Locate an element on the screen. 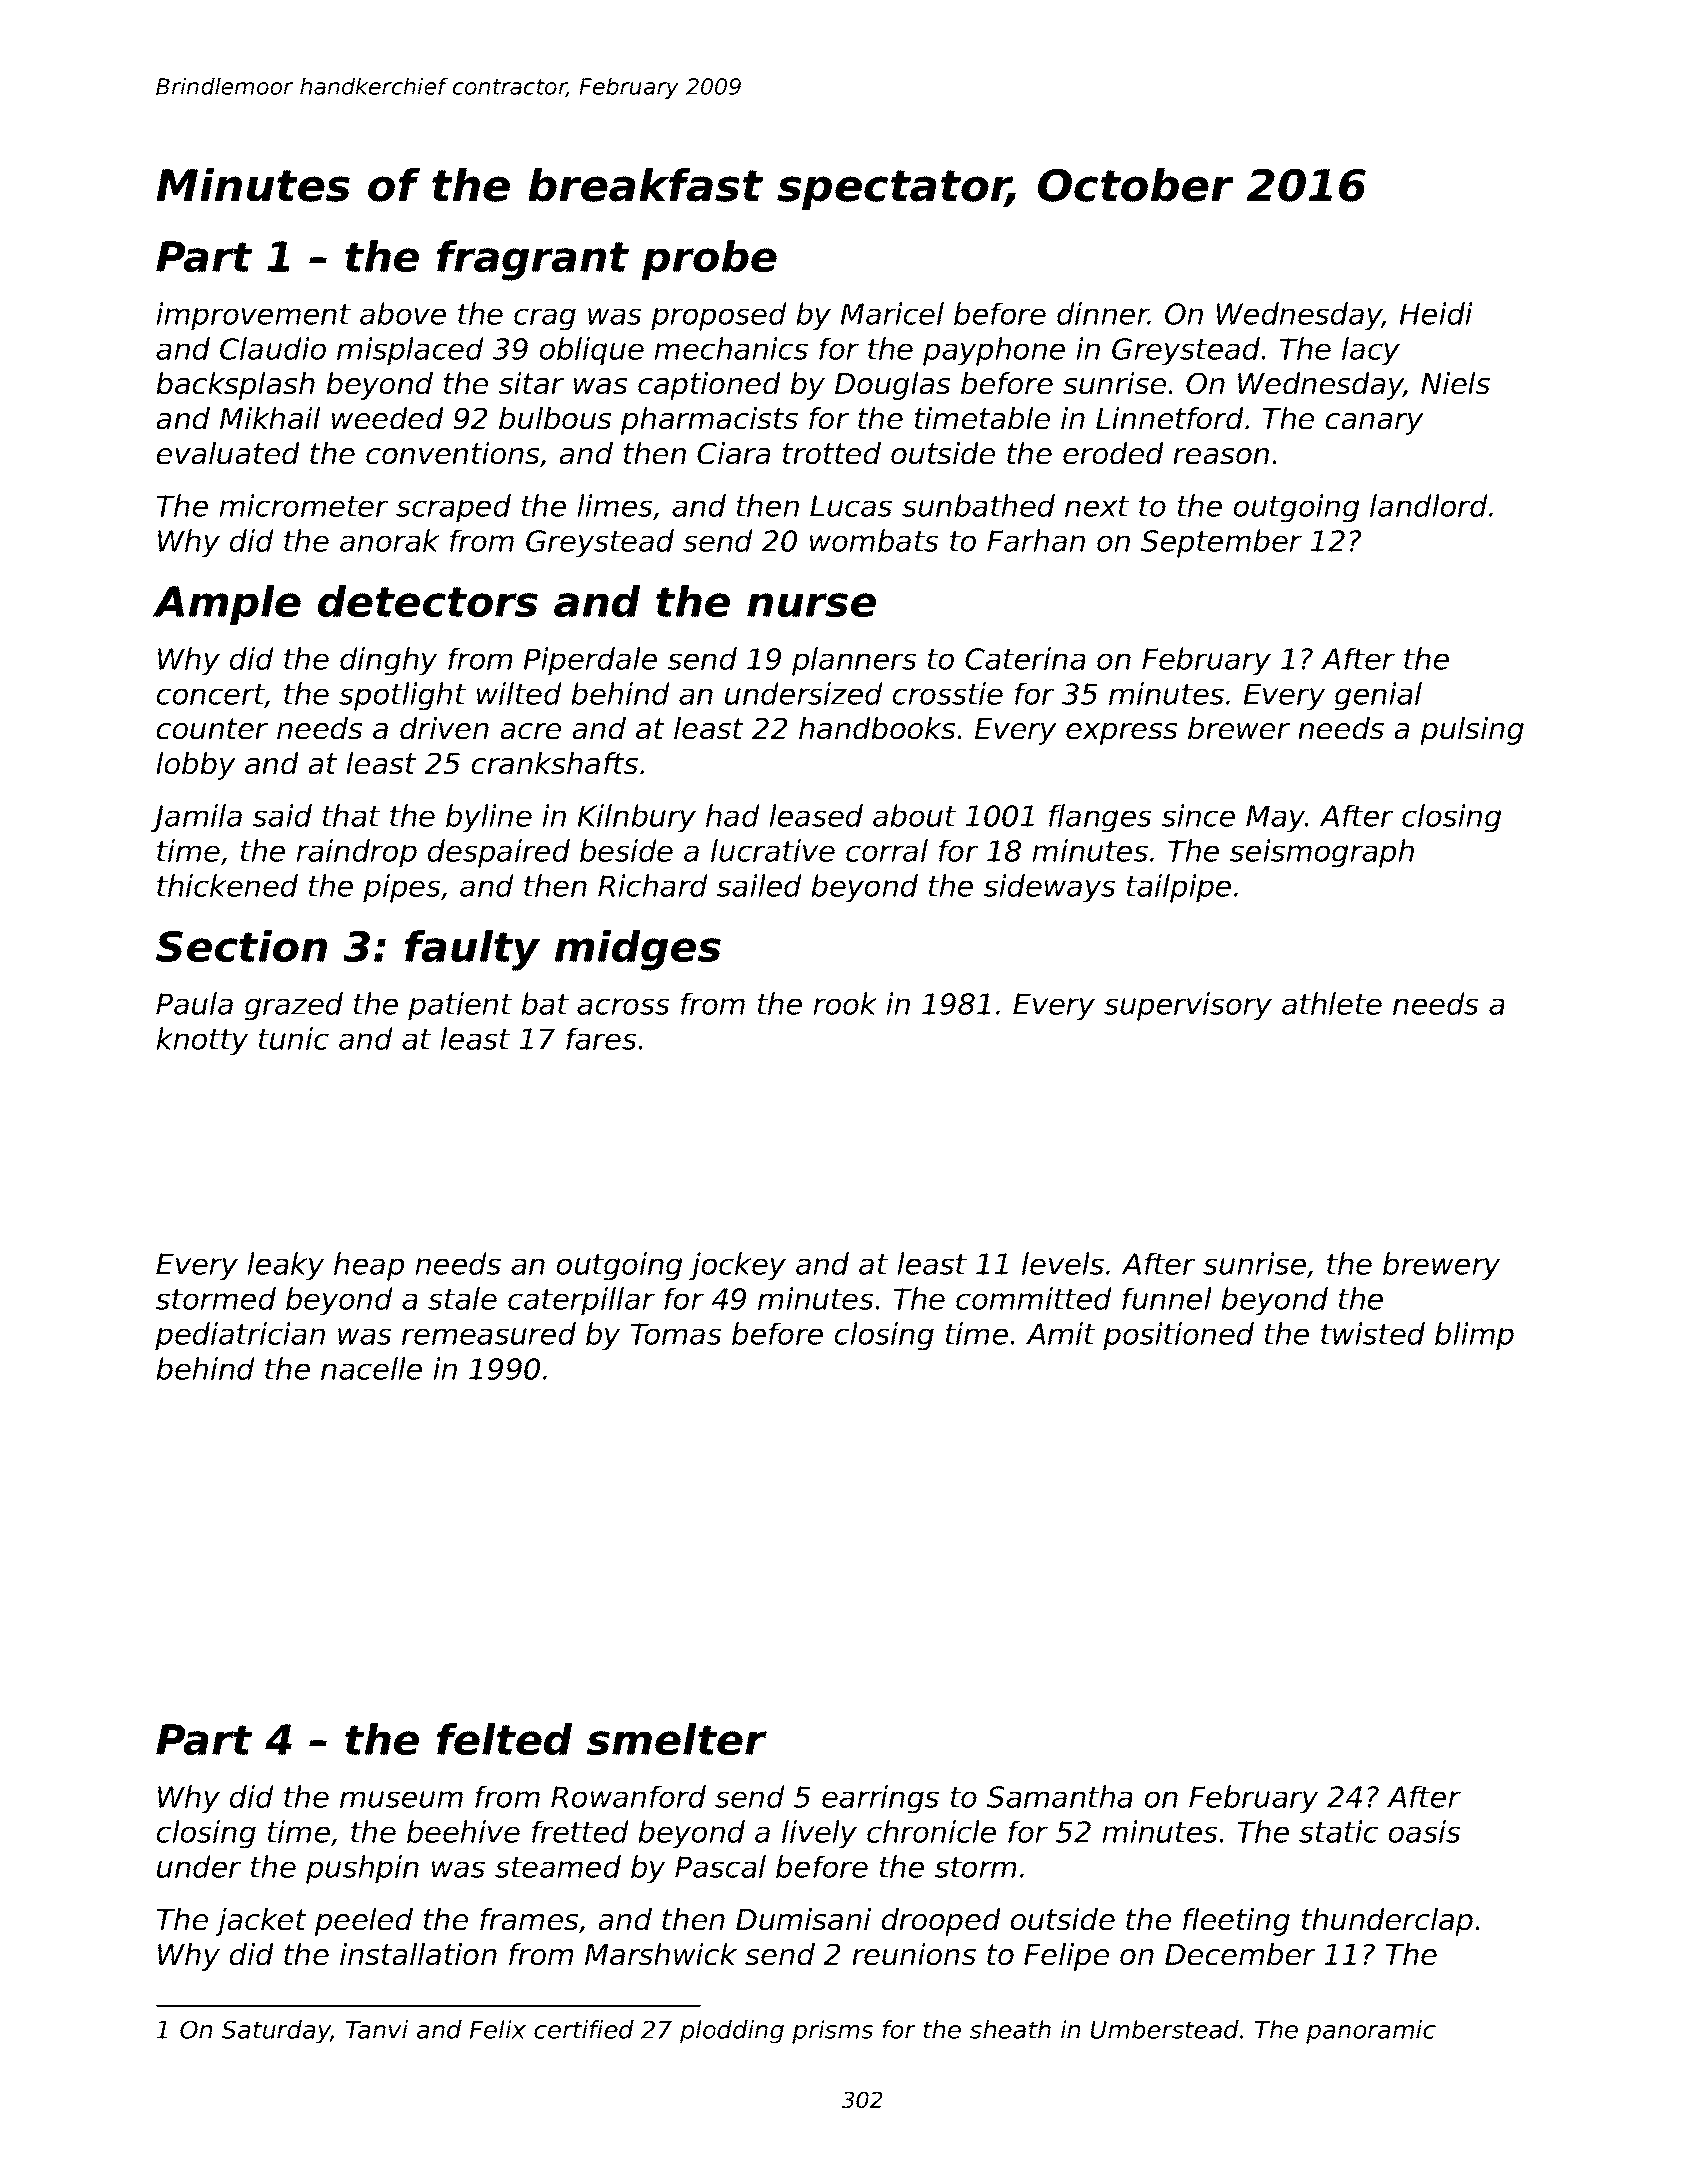 The height and width of the screenshot is (2178, 1683). heap is located at coordinates (369, 1266).
